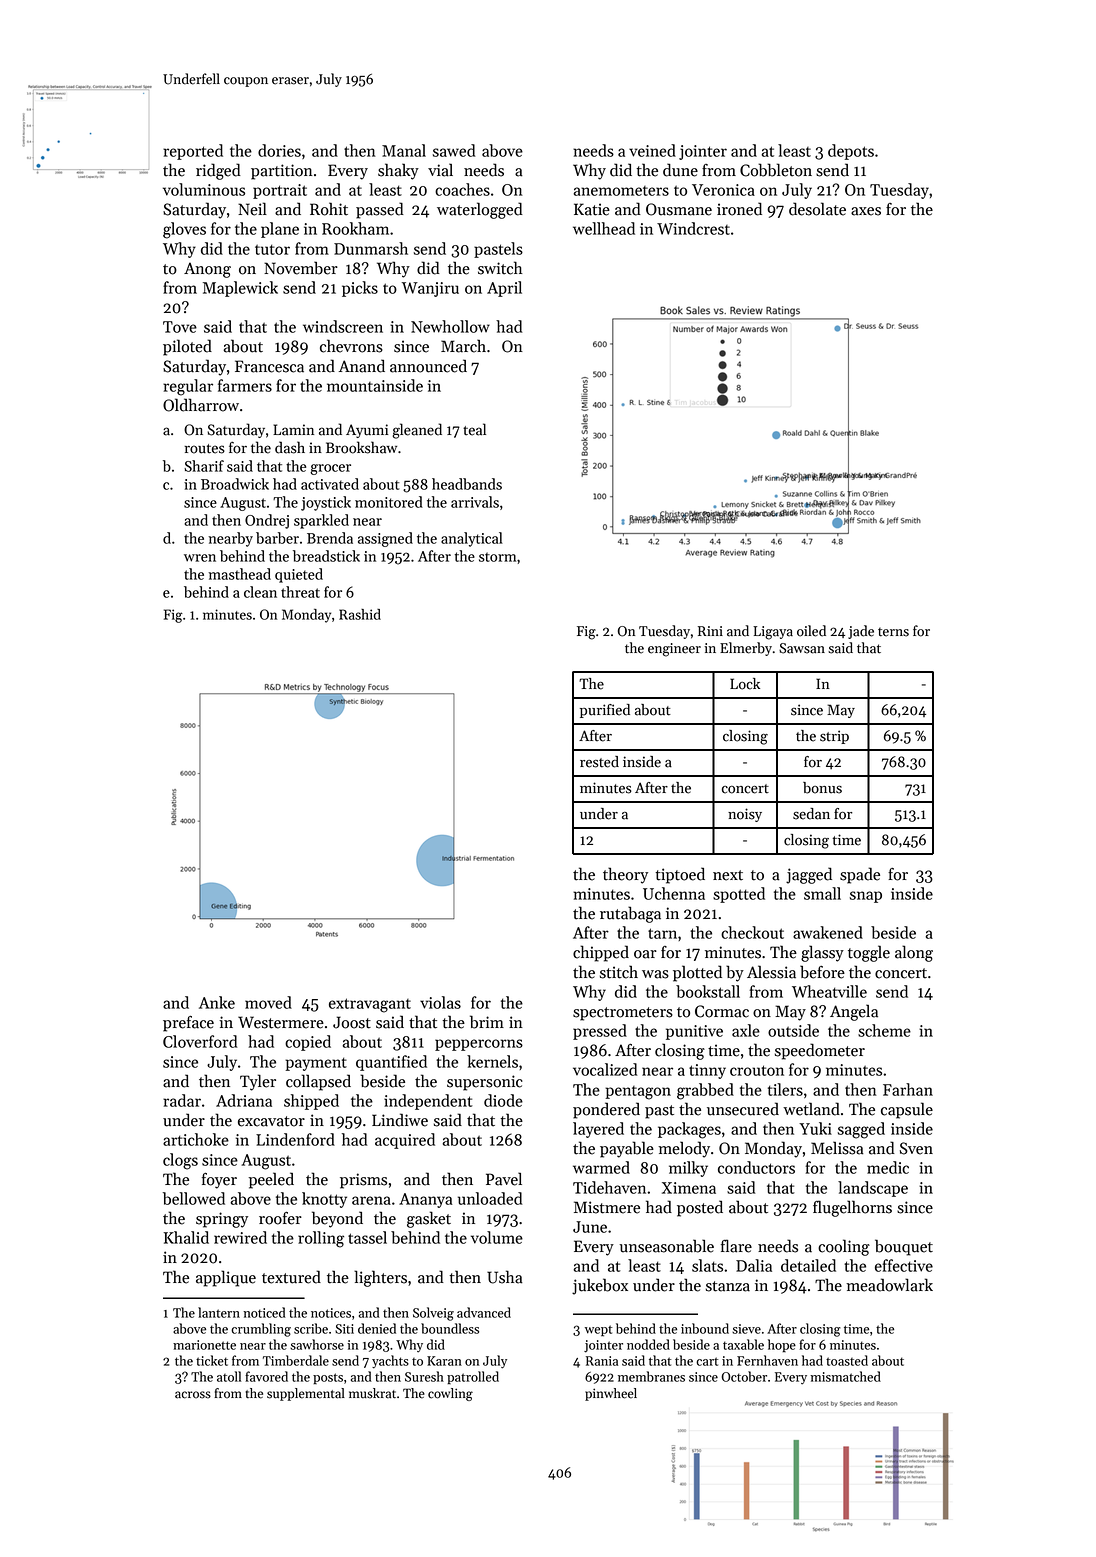 This document has height=1557, width=1096. What do you see at coordinates (869, 953) in the document?
I see `toggle` at bounding box center [869, 953].
